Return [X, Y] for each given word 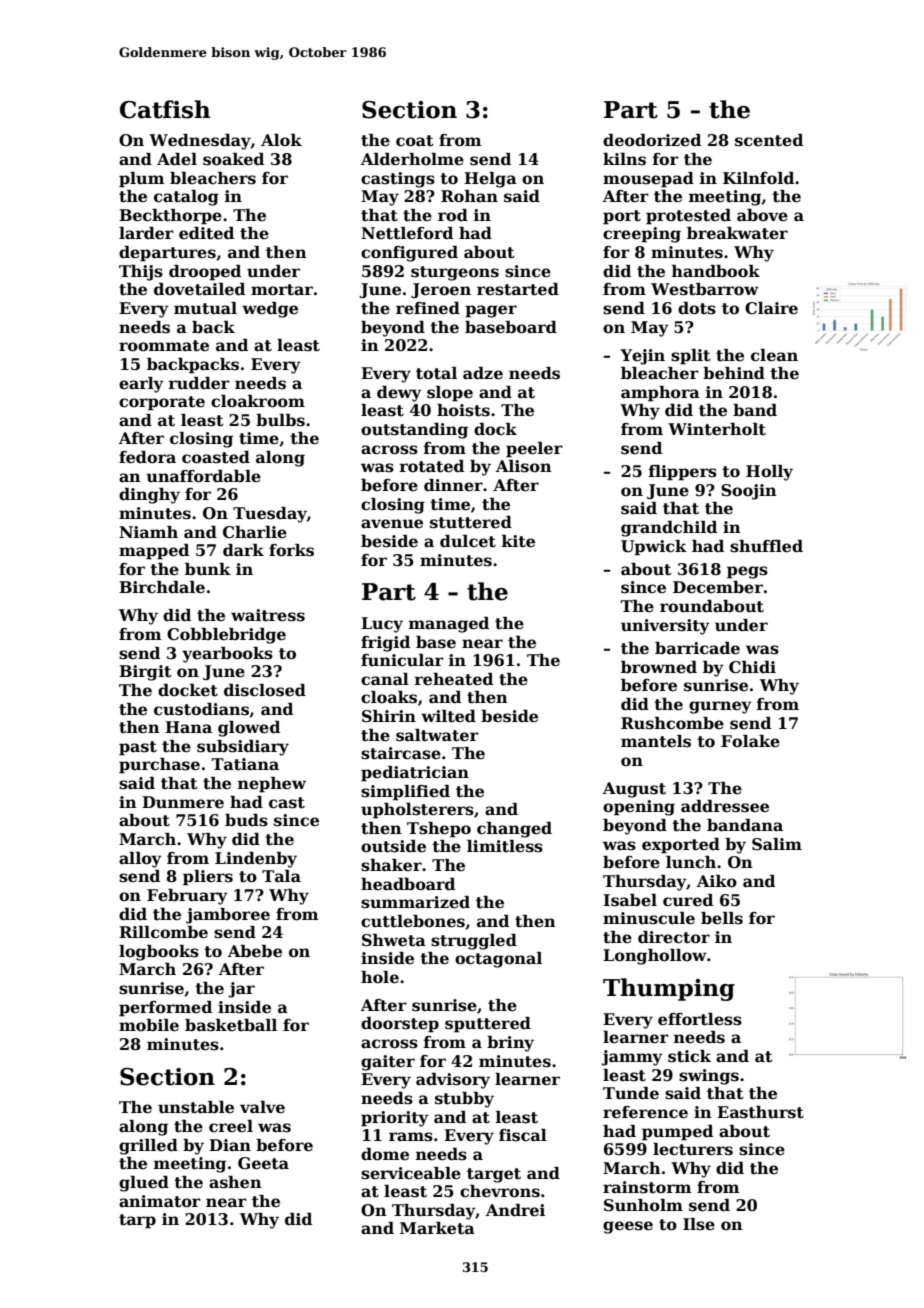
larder [146, 233]
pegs [747, 572]
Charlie [255, 532]
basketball [231, 1025]
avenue [392, 524]
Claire [771, 308]
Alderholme [412, 159]
